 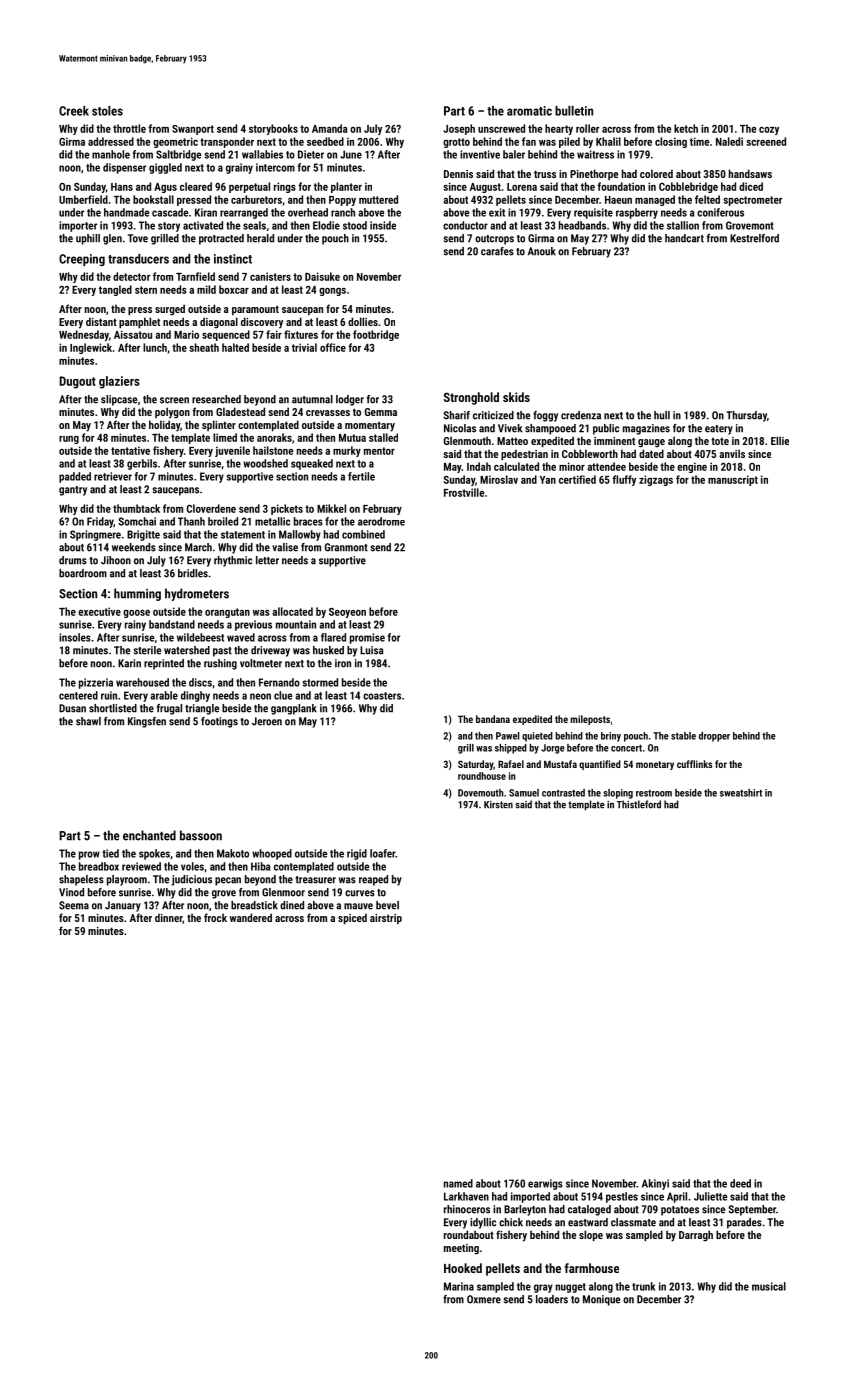 I want to click on airstrip, so click(x=386, y=919).
